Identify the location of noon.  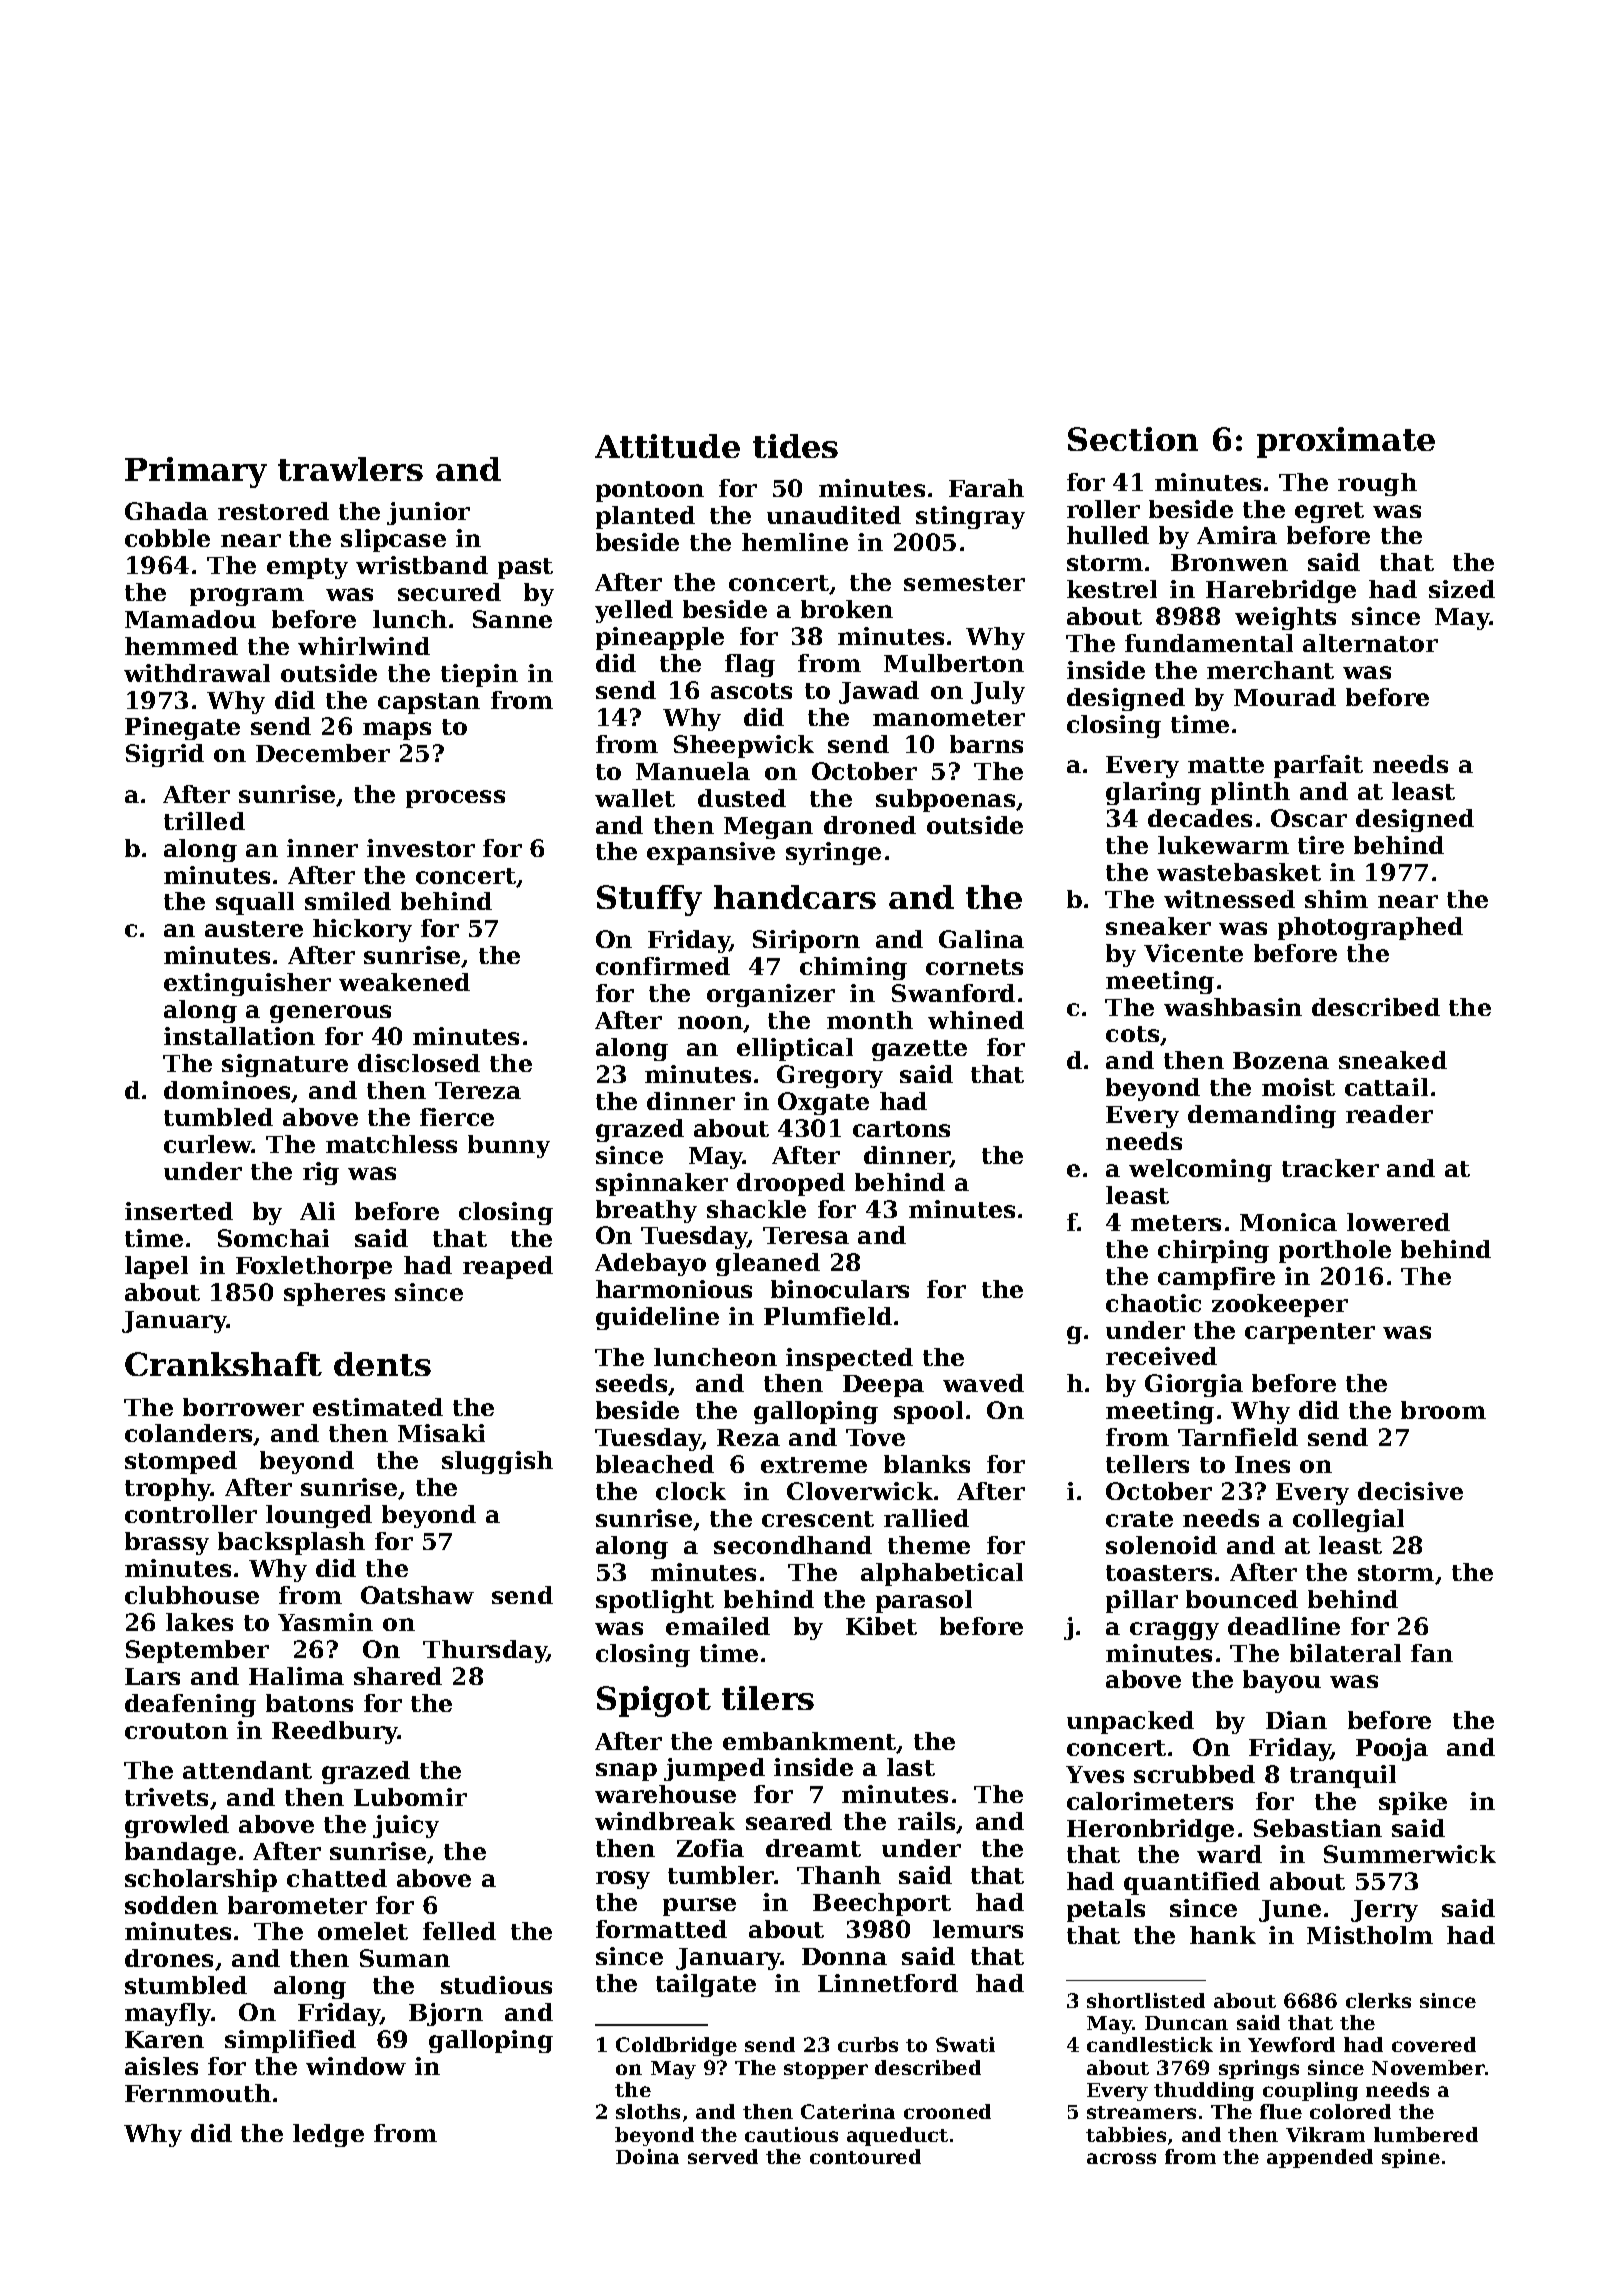
(711, 1024).
